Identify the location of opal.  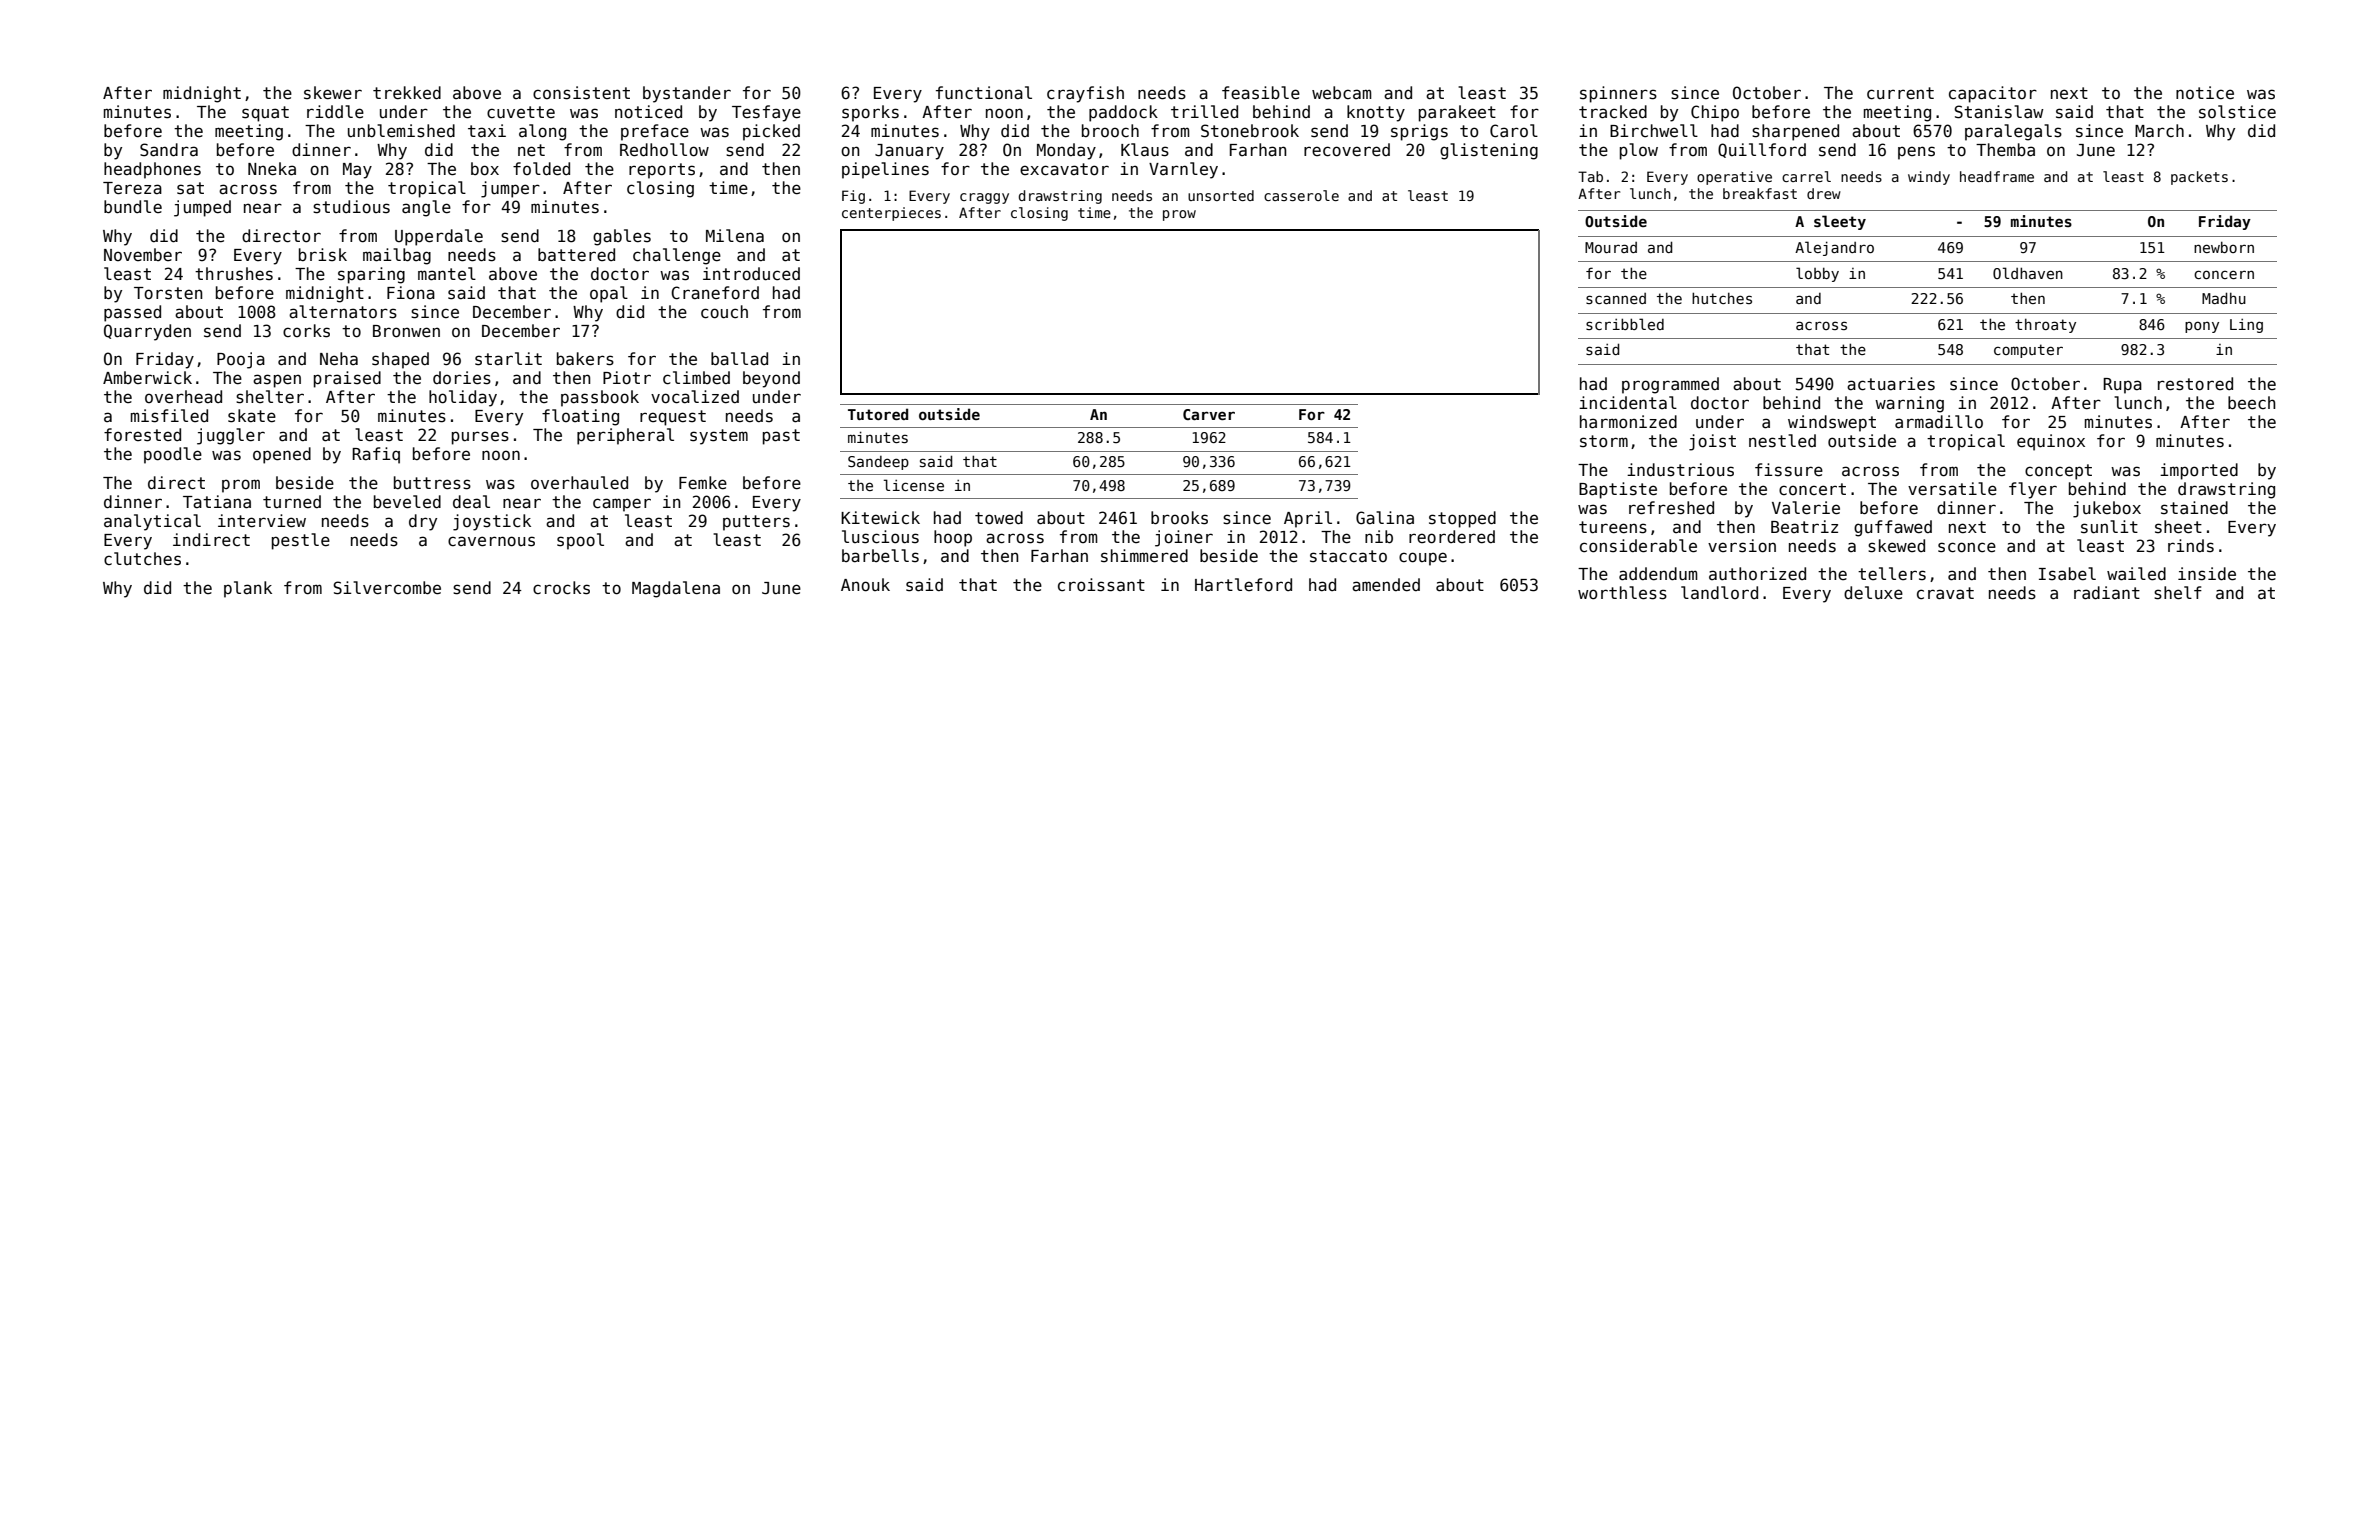
(609, 294).
